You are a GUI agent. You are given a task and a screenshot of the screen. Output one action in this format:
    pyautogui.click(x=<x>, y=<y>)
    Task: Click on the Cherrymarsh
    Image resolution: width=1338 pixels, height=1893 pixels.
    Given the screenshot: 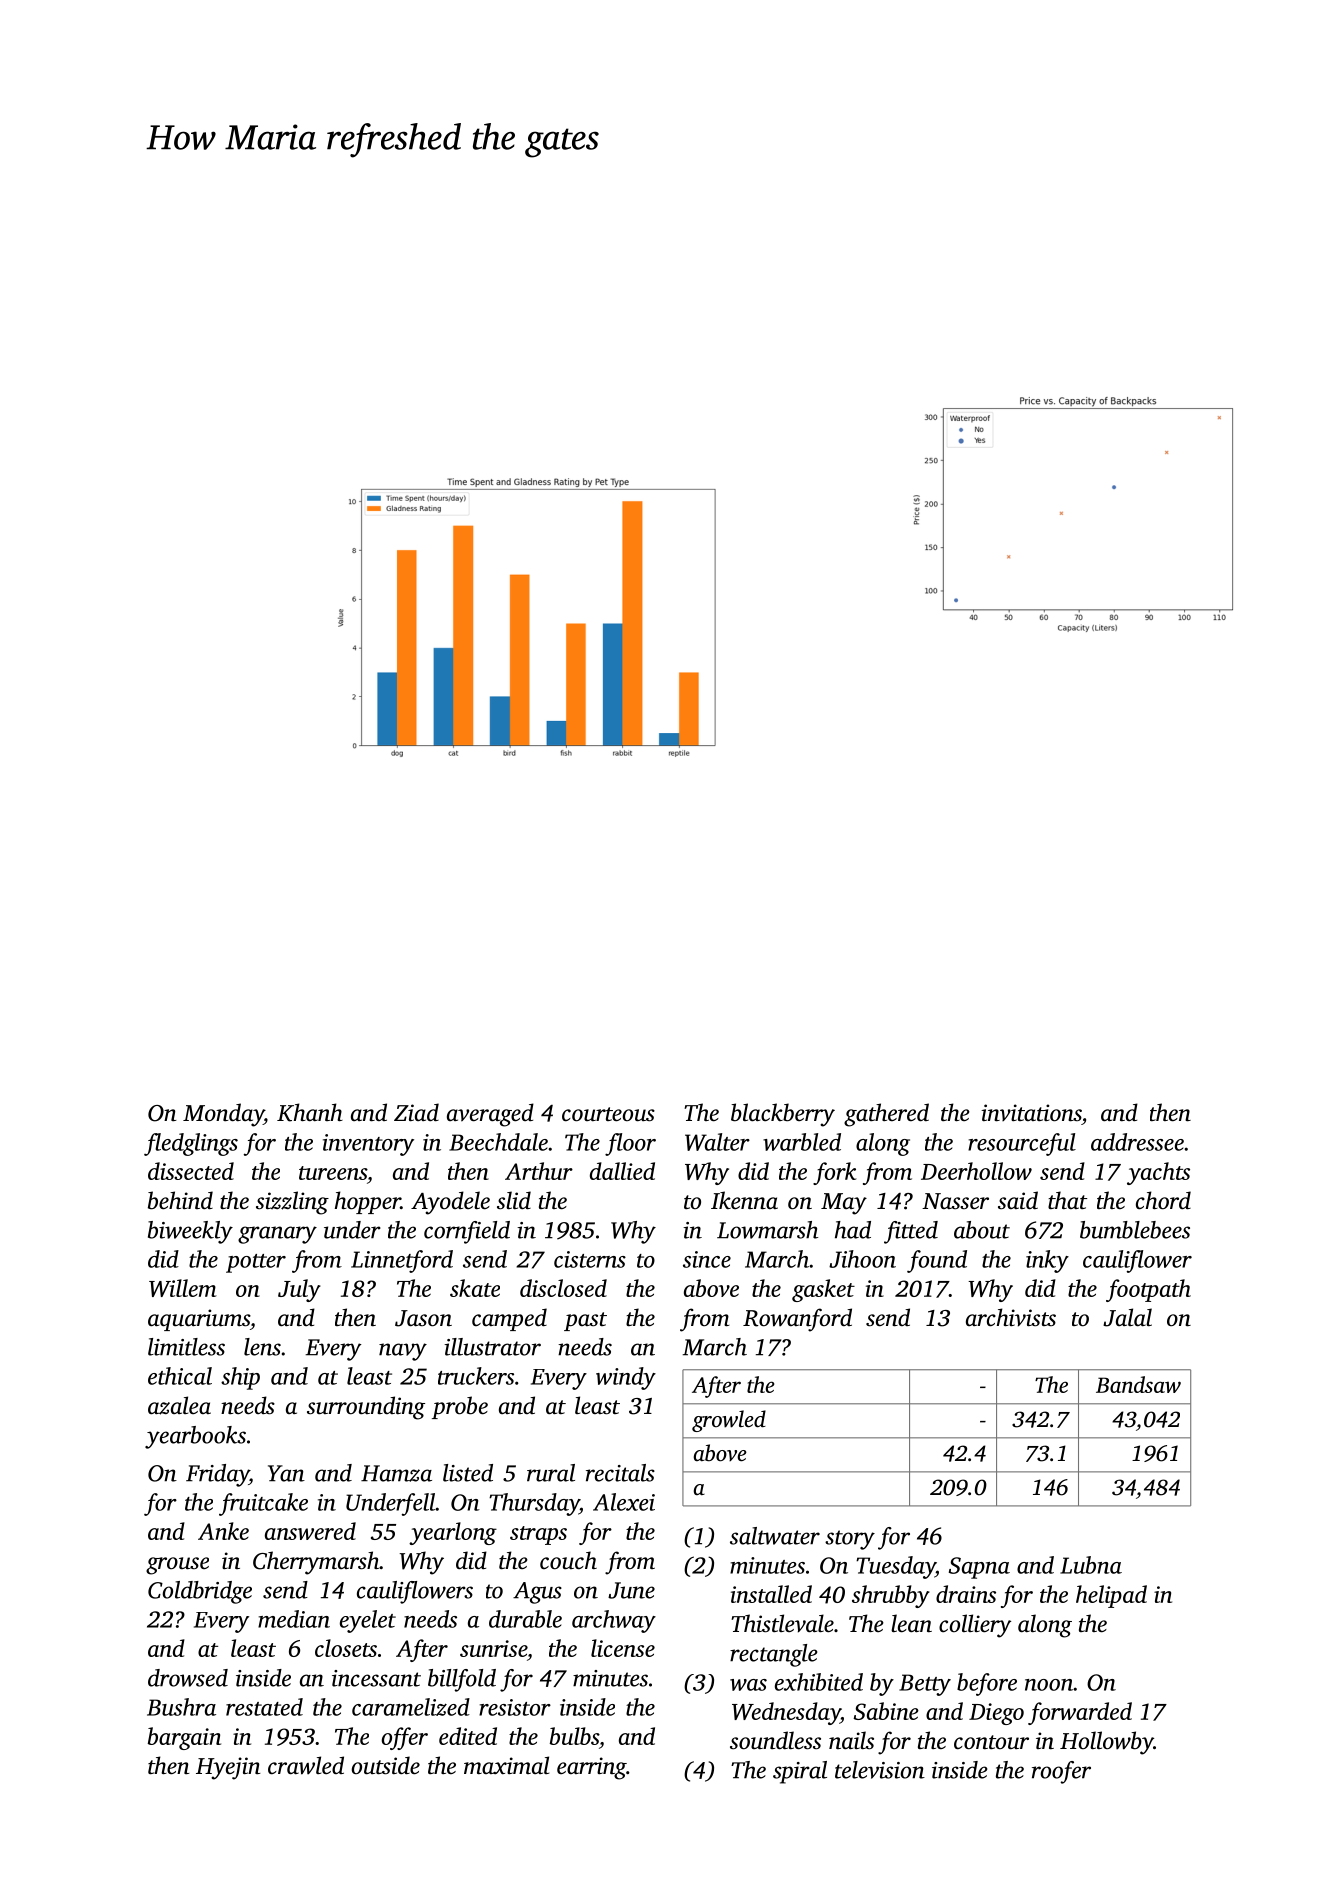 What is the action you would take?
    pyautogui.click(x=316, y=1563)
